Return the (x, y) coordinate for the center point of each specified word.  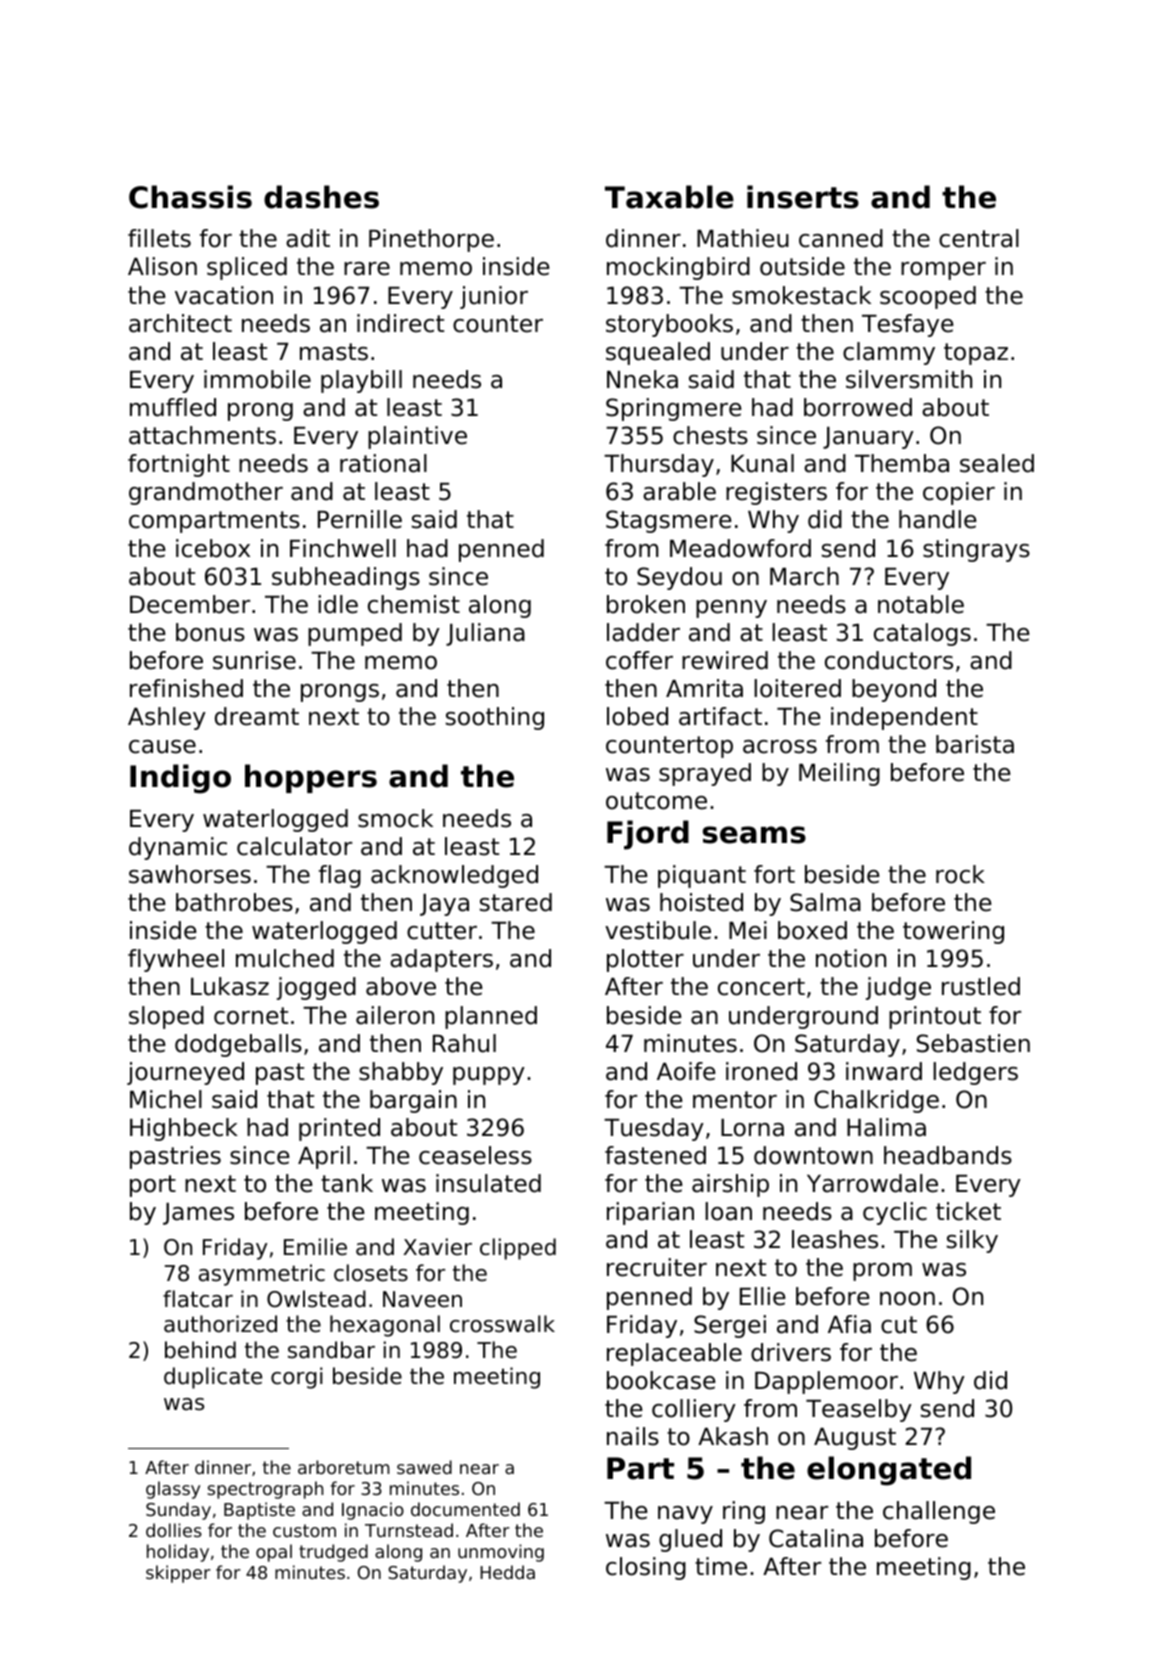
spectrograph (265, 1490)
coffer (639, 660)
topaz (976, 354)
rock (960, 874)
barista (975, 744)
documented (465, 1509)
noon (907, 1299)
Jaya (444, 905)
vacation (224, 295)
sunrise (254, 660)
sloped (166, 1017)
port (153, 1186)
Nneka (642, 379)
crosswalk (502, 1324)
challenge (939, 1512)
